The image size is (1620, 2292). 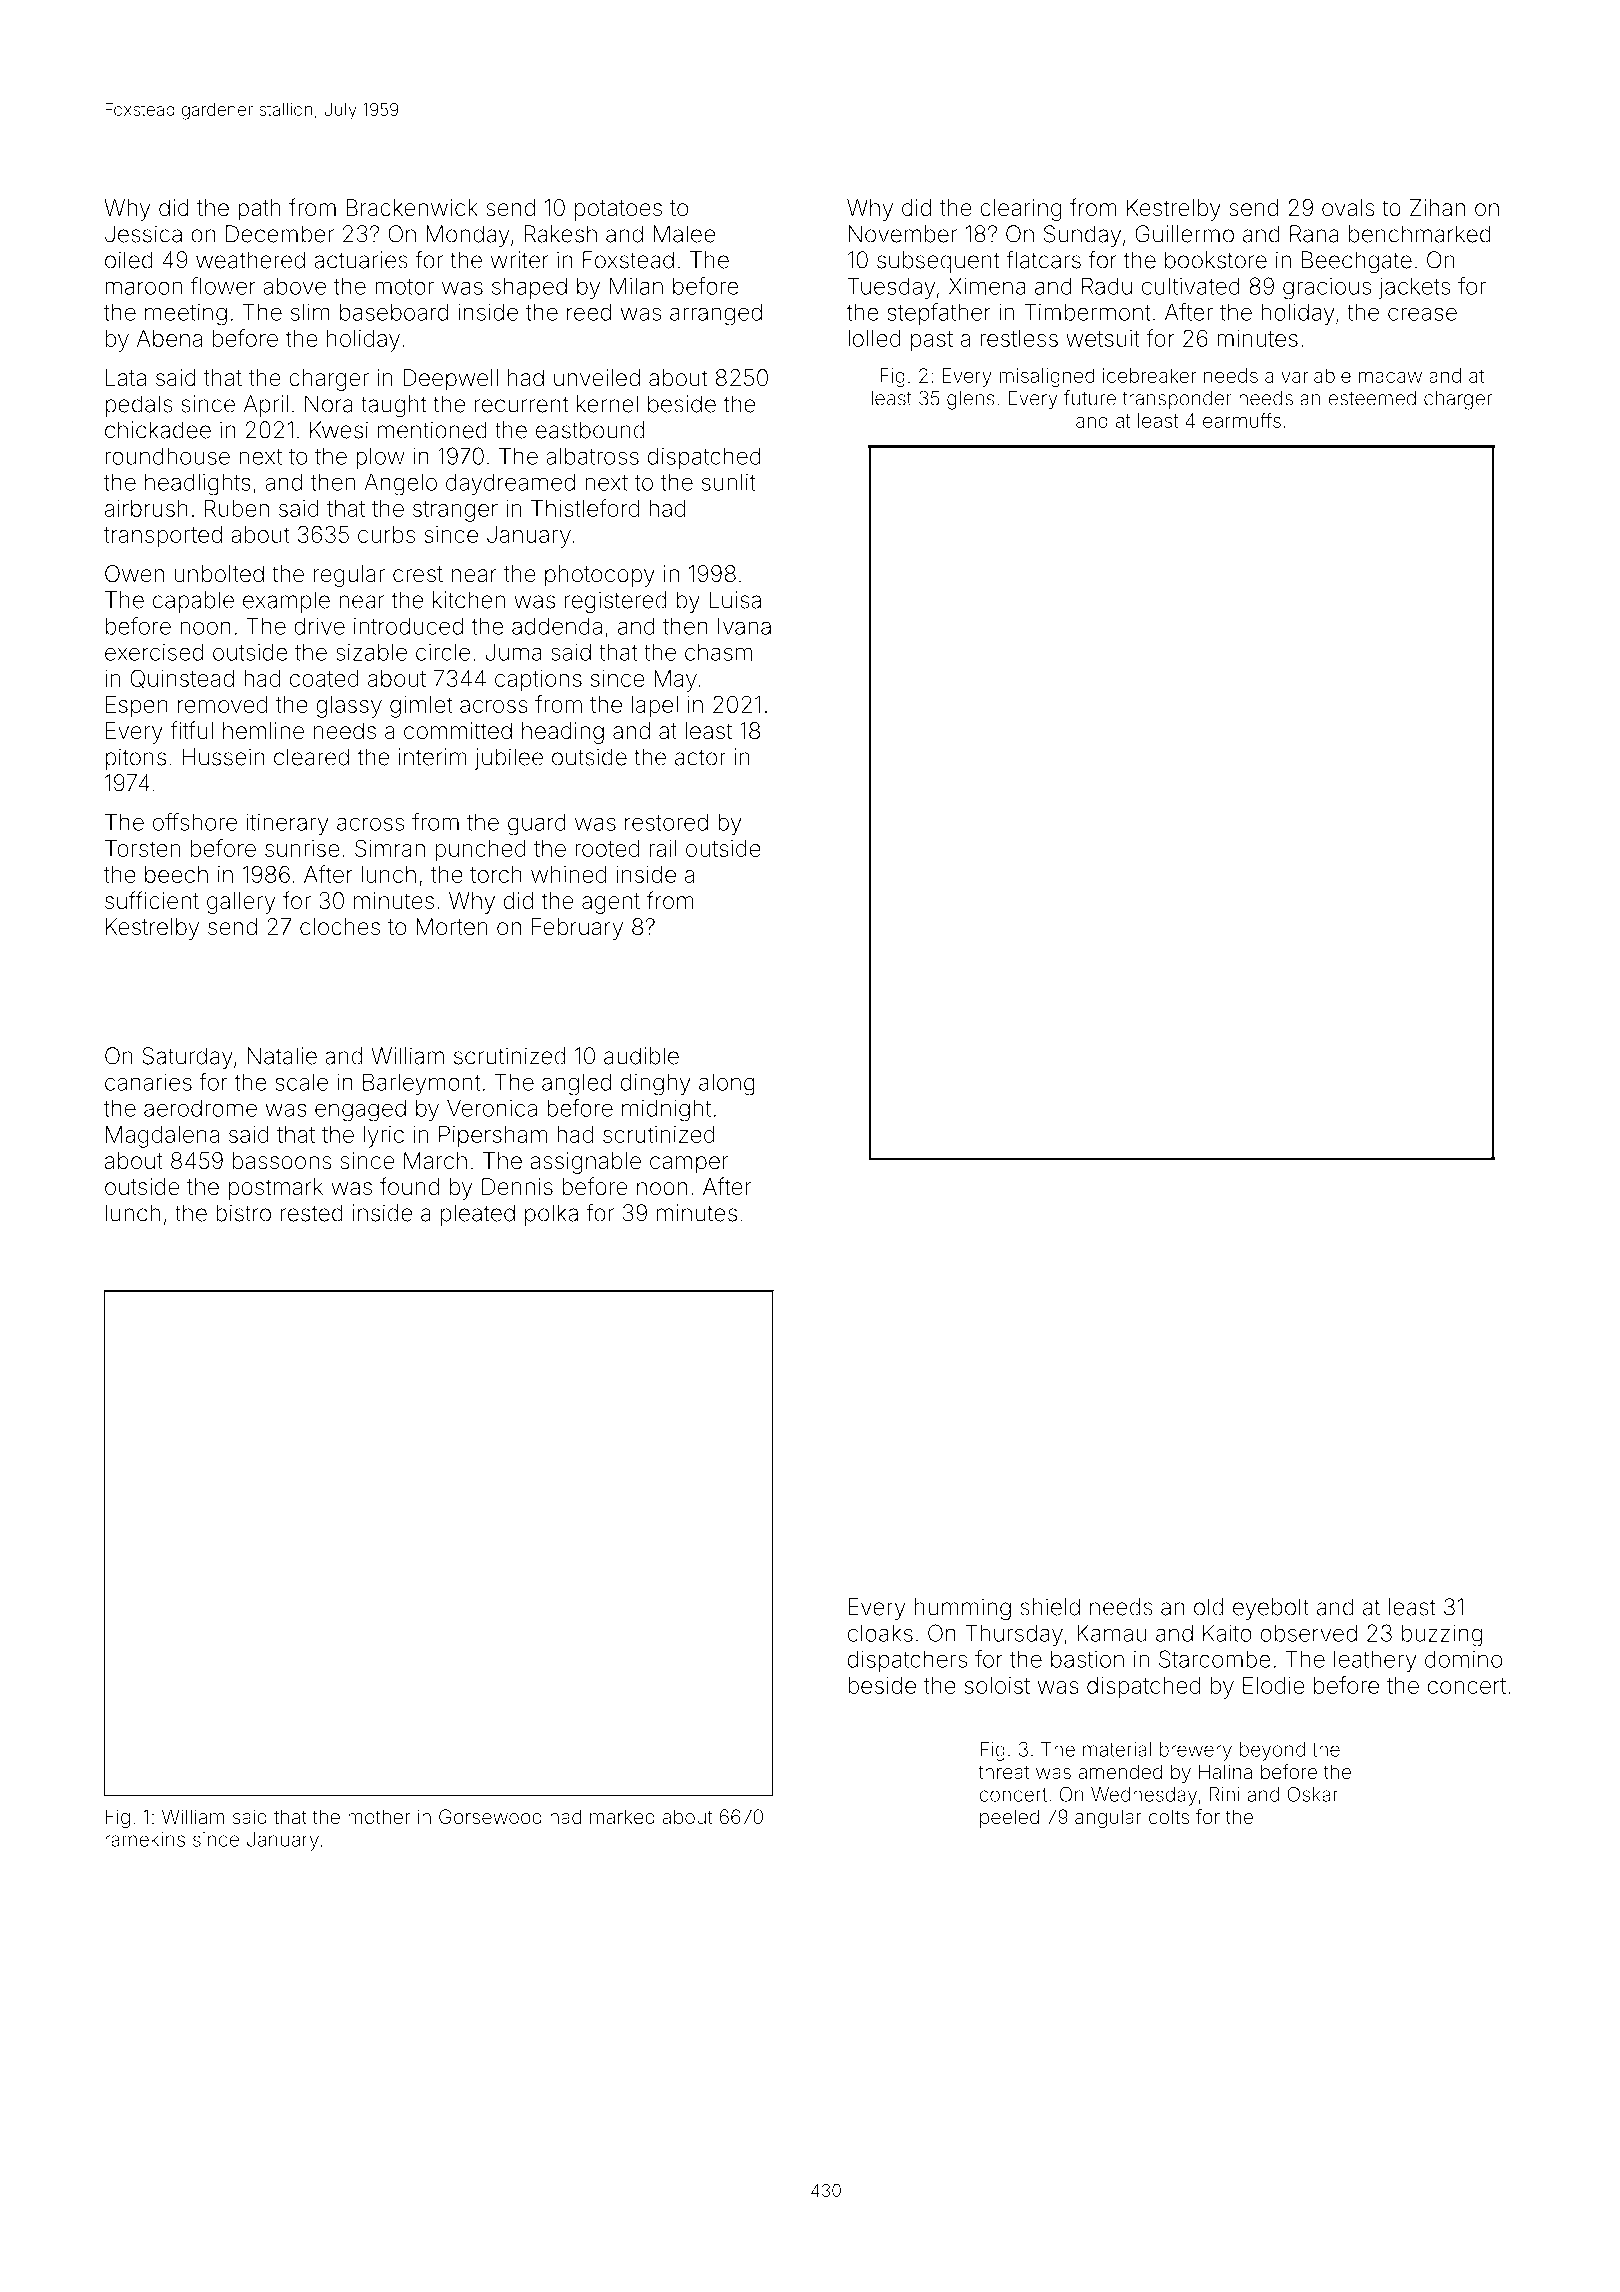 What do you see at coordinates (700, 757) in the image?
I see `actor` at bounding box center [700, 757].
